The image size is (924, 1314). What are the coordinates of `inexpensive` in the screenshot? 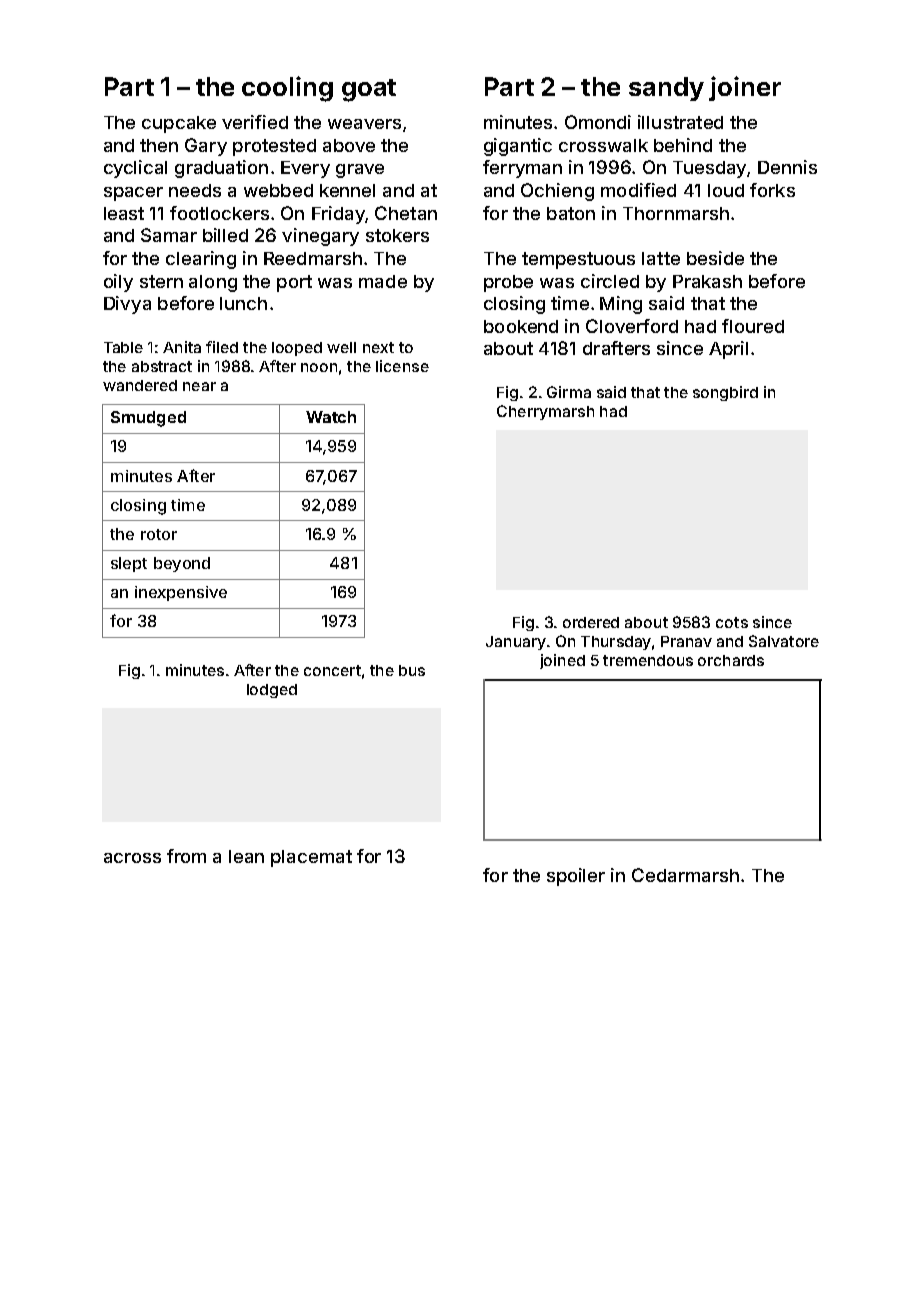 It's located at (181, 593).
